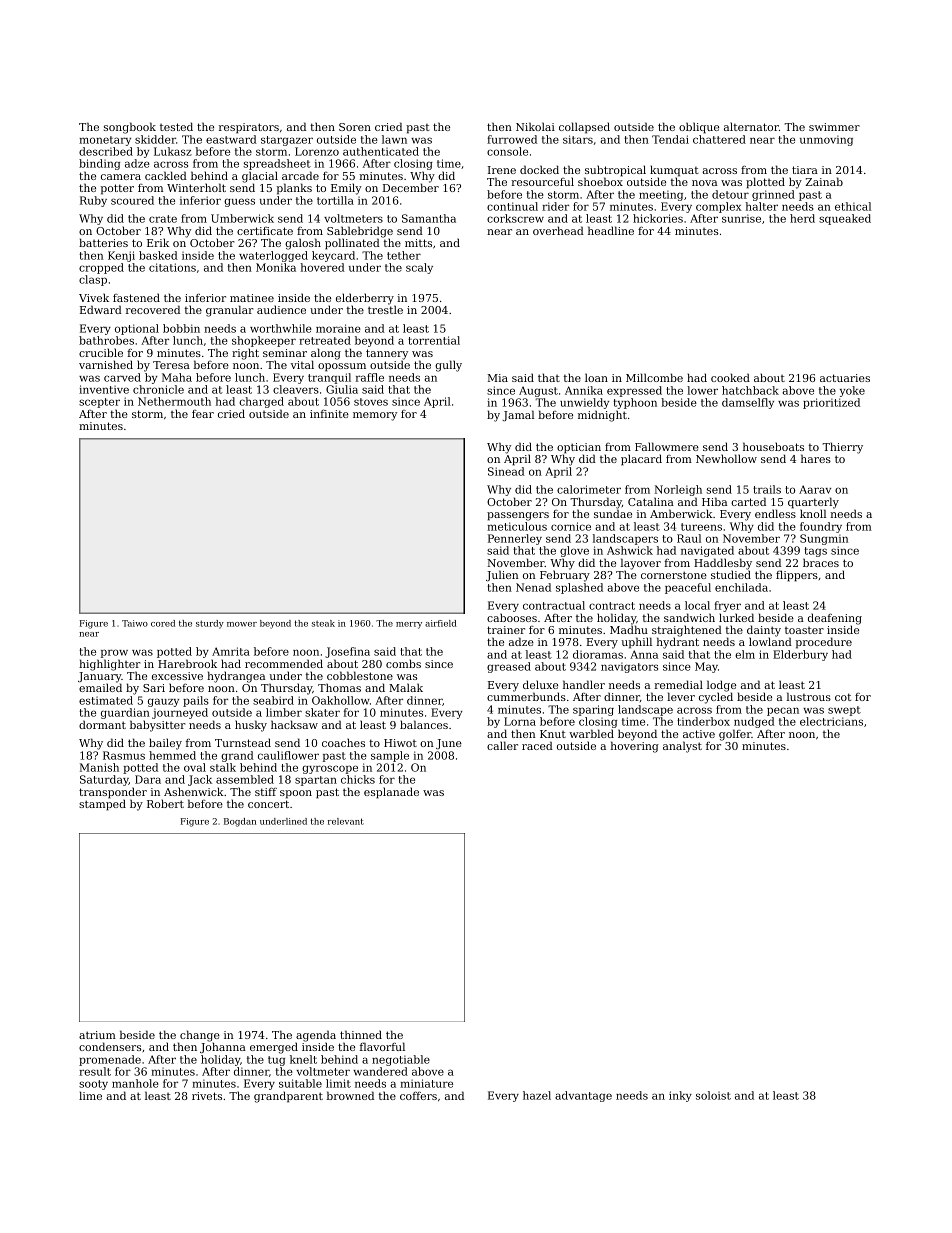 Image resolution: width=952 pixels, height=1233 pixels. Describe the element at coordinates (207, 1096) in the document. I see `rivets` at that location.
